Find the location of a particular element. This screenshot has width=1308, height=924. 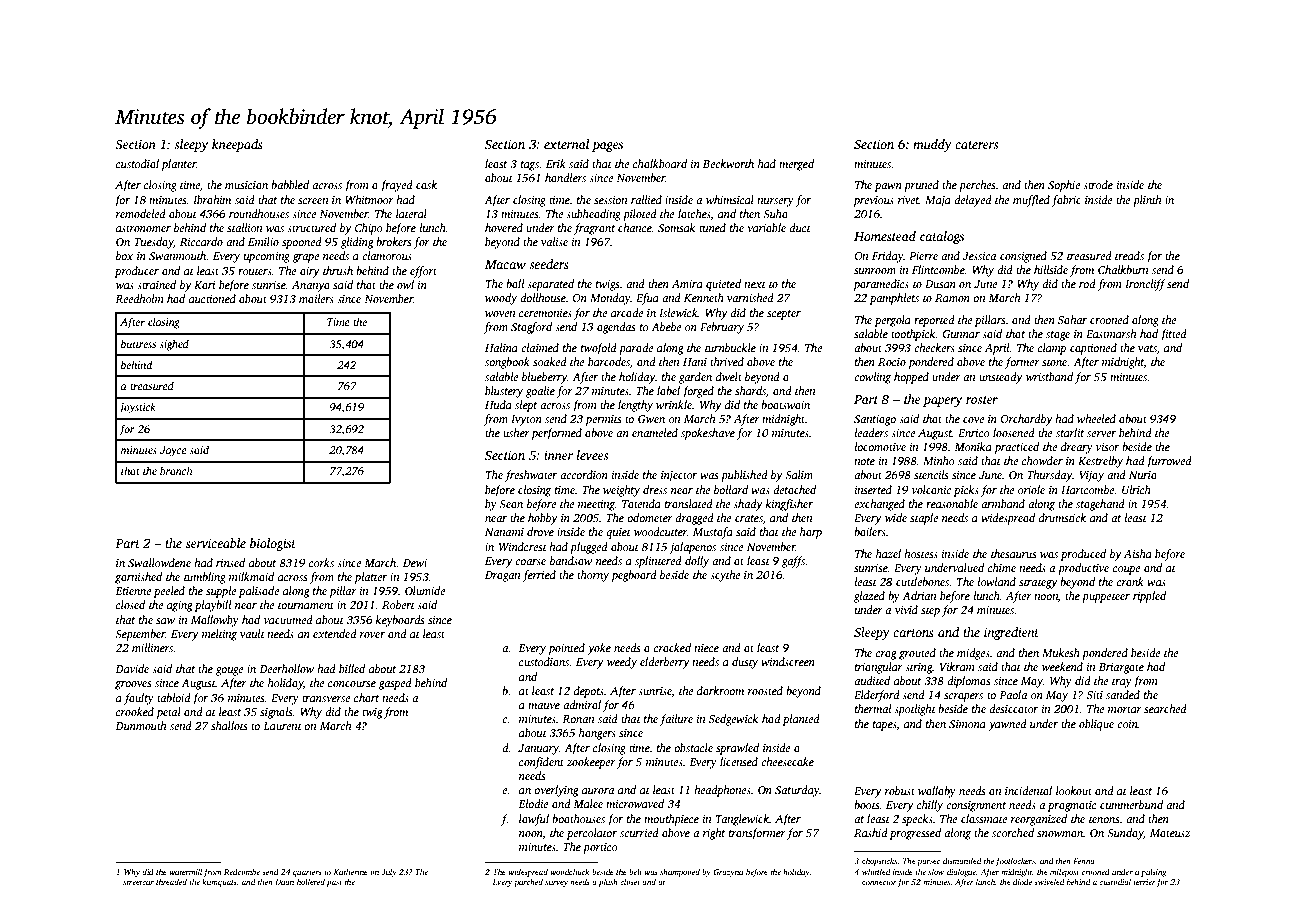

kneepads is located at coordinates (237, 145).
